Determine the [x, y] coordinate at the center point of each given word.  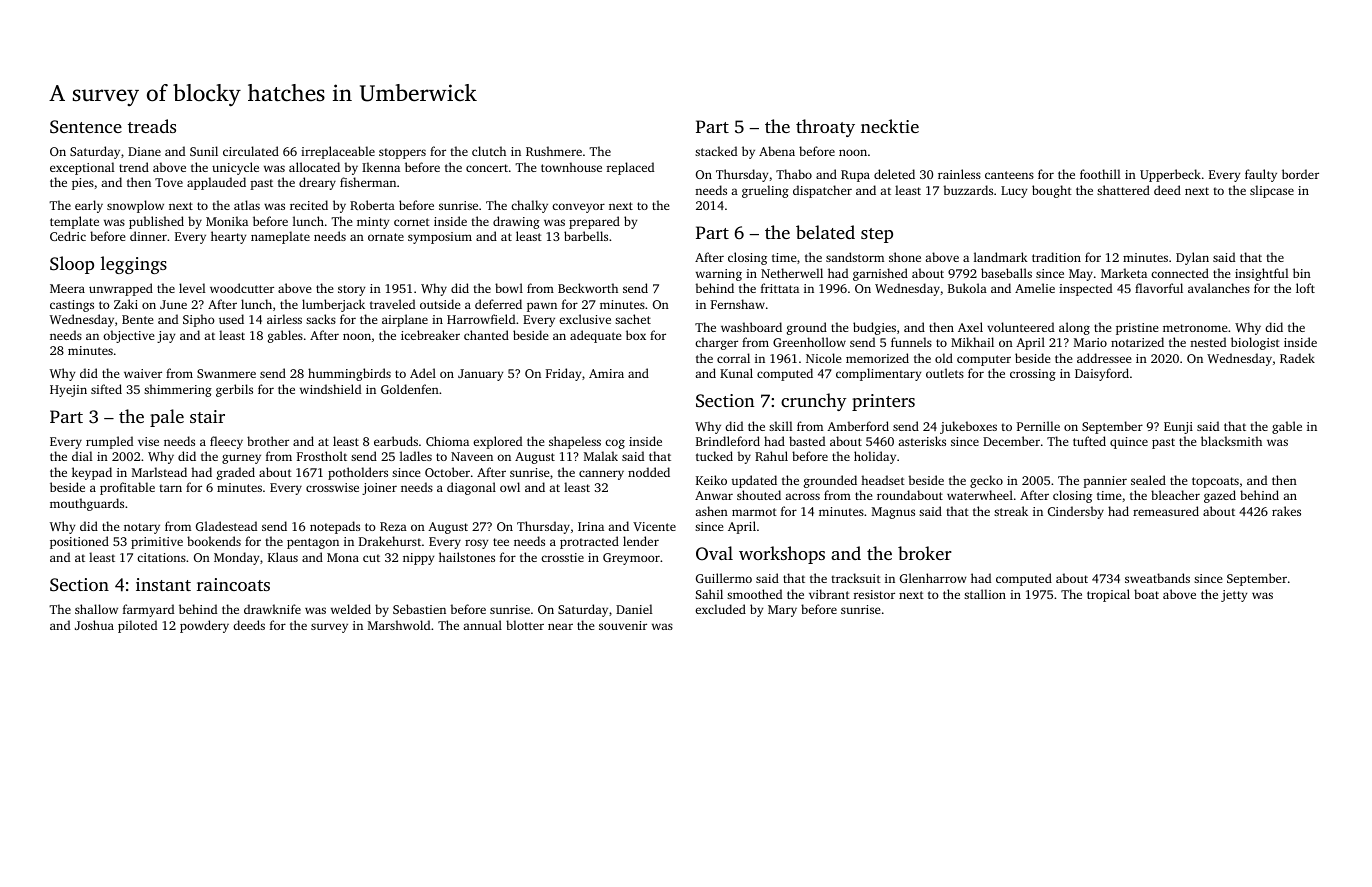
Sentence [86, 127]
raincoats [233, 584]
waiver [143, 373]
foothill [1100, 174]
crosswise [332, 487]
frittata [780, 288]
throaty [825, 128]
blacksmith [1231, 441]
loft [1305, 288]
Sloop [72, 265]
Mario [1090, 342]
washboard [751, 327]
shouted [759, 495]
